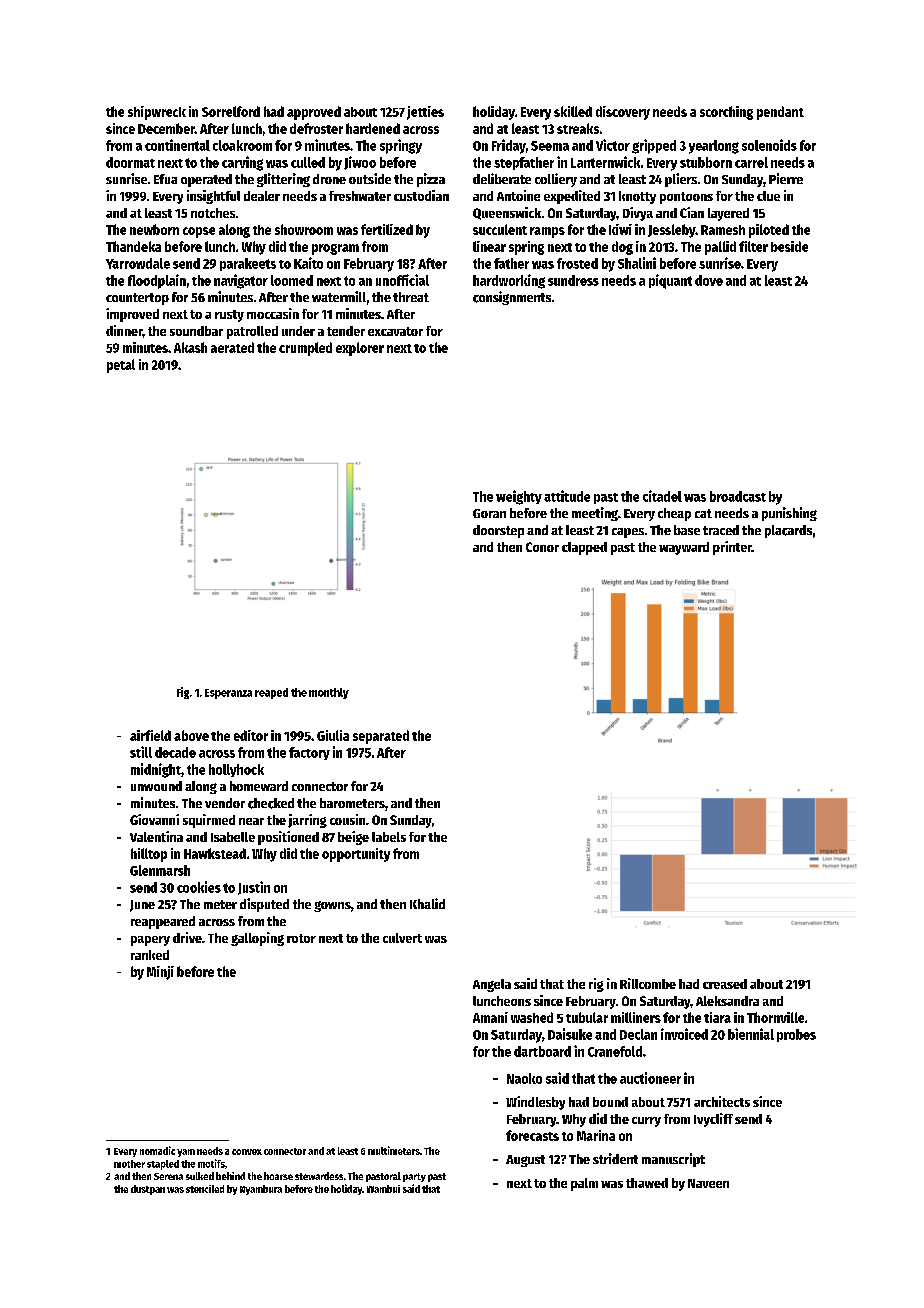 Image resolution: width=924 pixels, height=1308 pixels. I want to click on gowns, so click(332, 906).
